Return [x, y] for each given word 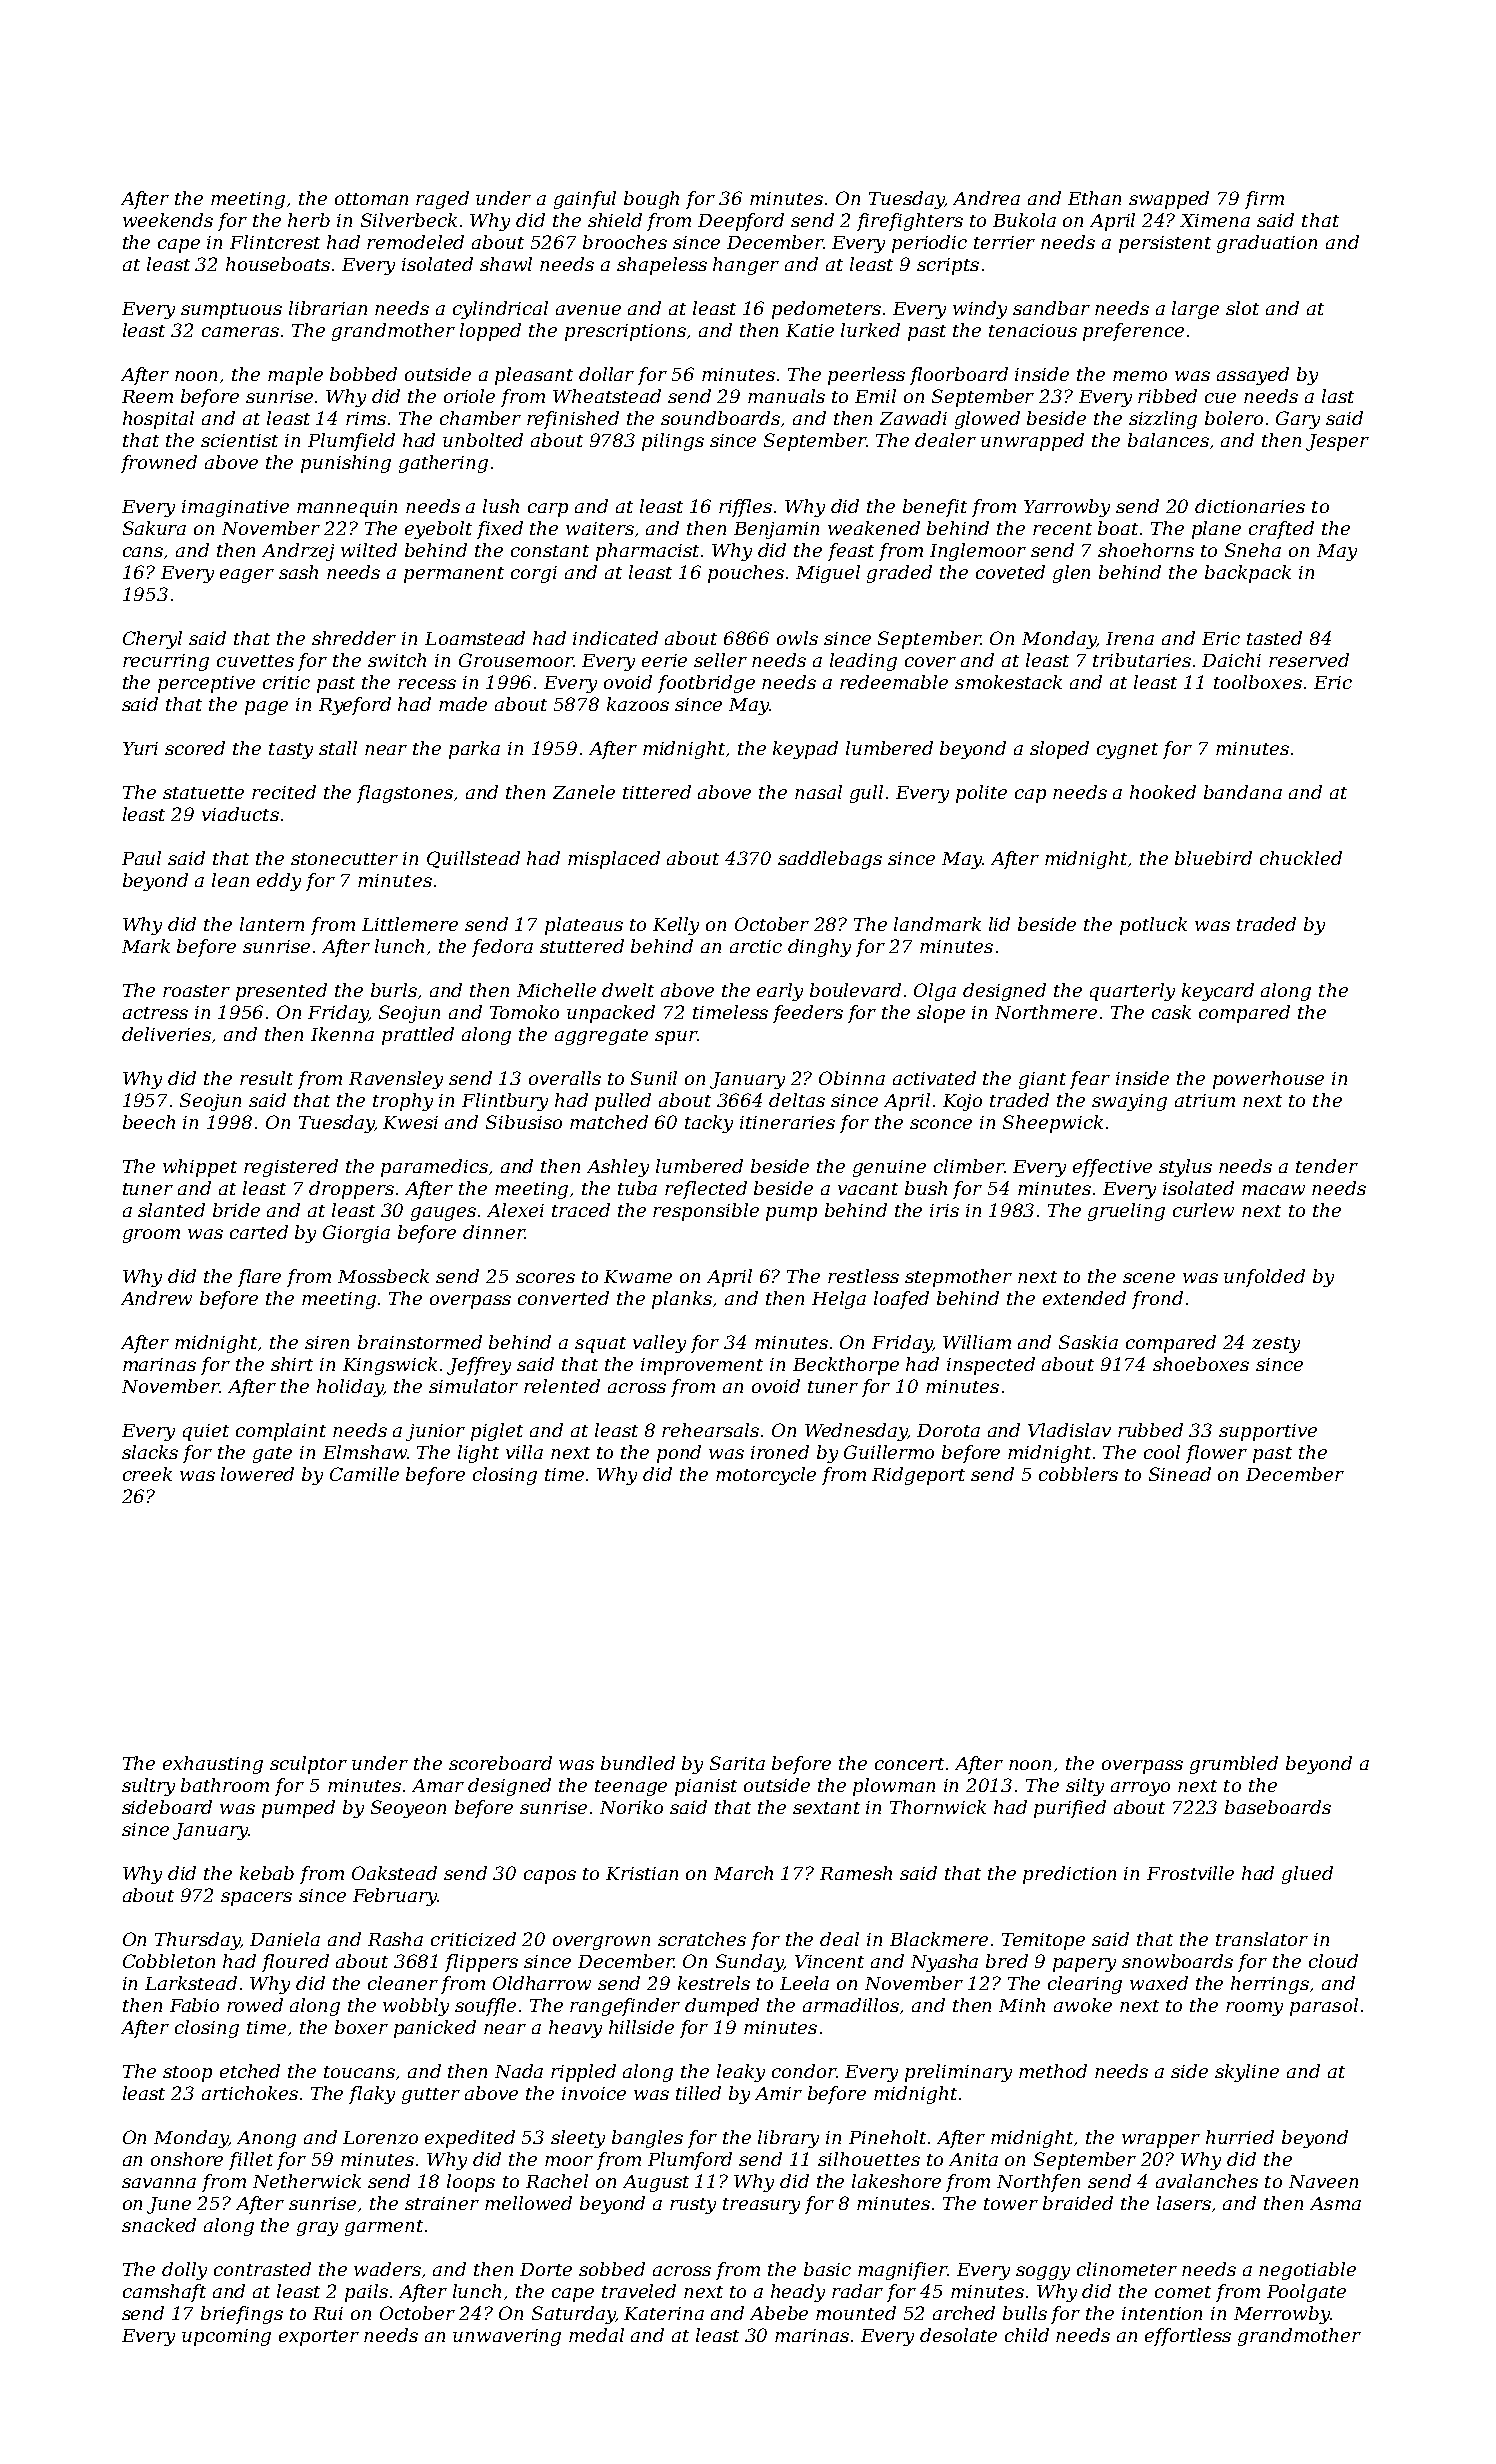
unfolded [1264, 1278]
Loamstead [475, 638]
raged [442, 200]
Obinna [852, 1078]
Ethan [1094, 198]
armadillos [851, 2005]
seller [720, 660]
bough [651, 200]
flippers [481, 1963]
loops [471, 2183]
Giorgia [356, 1234]
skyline [1247, 2073]
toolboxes [1258, 682]
